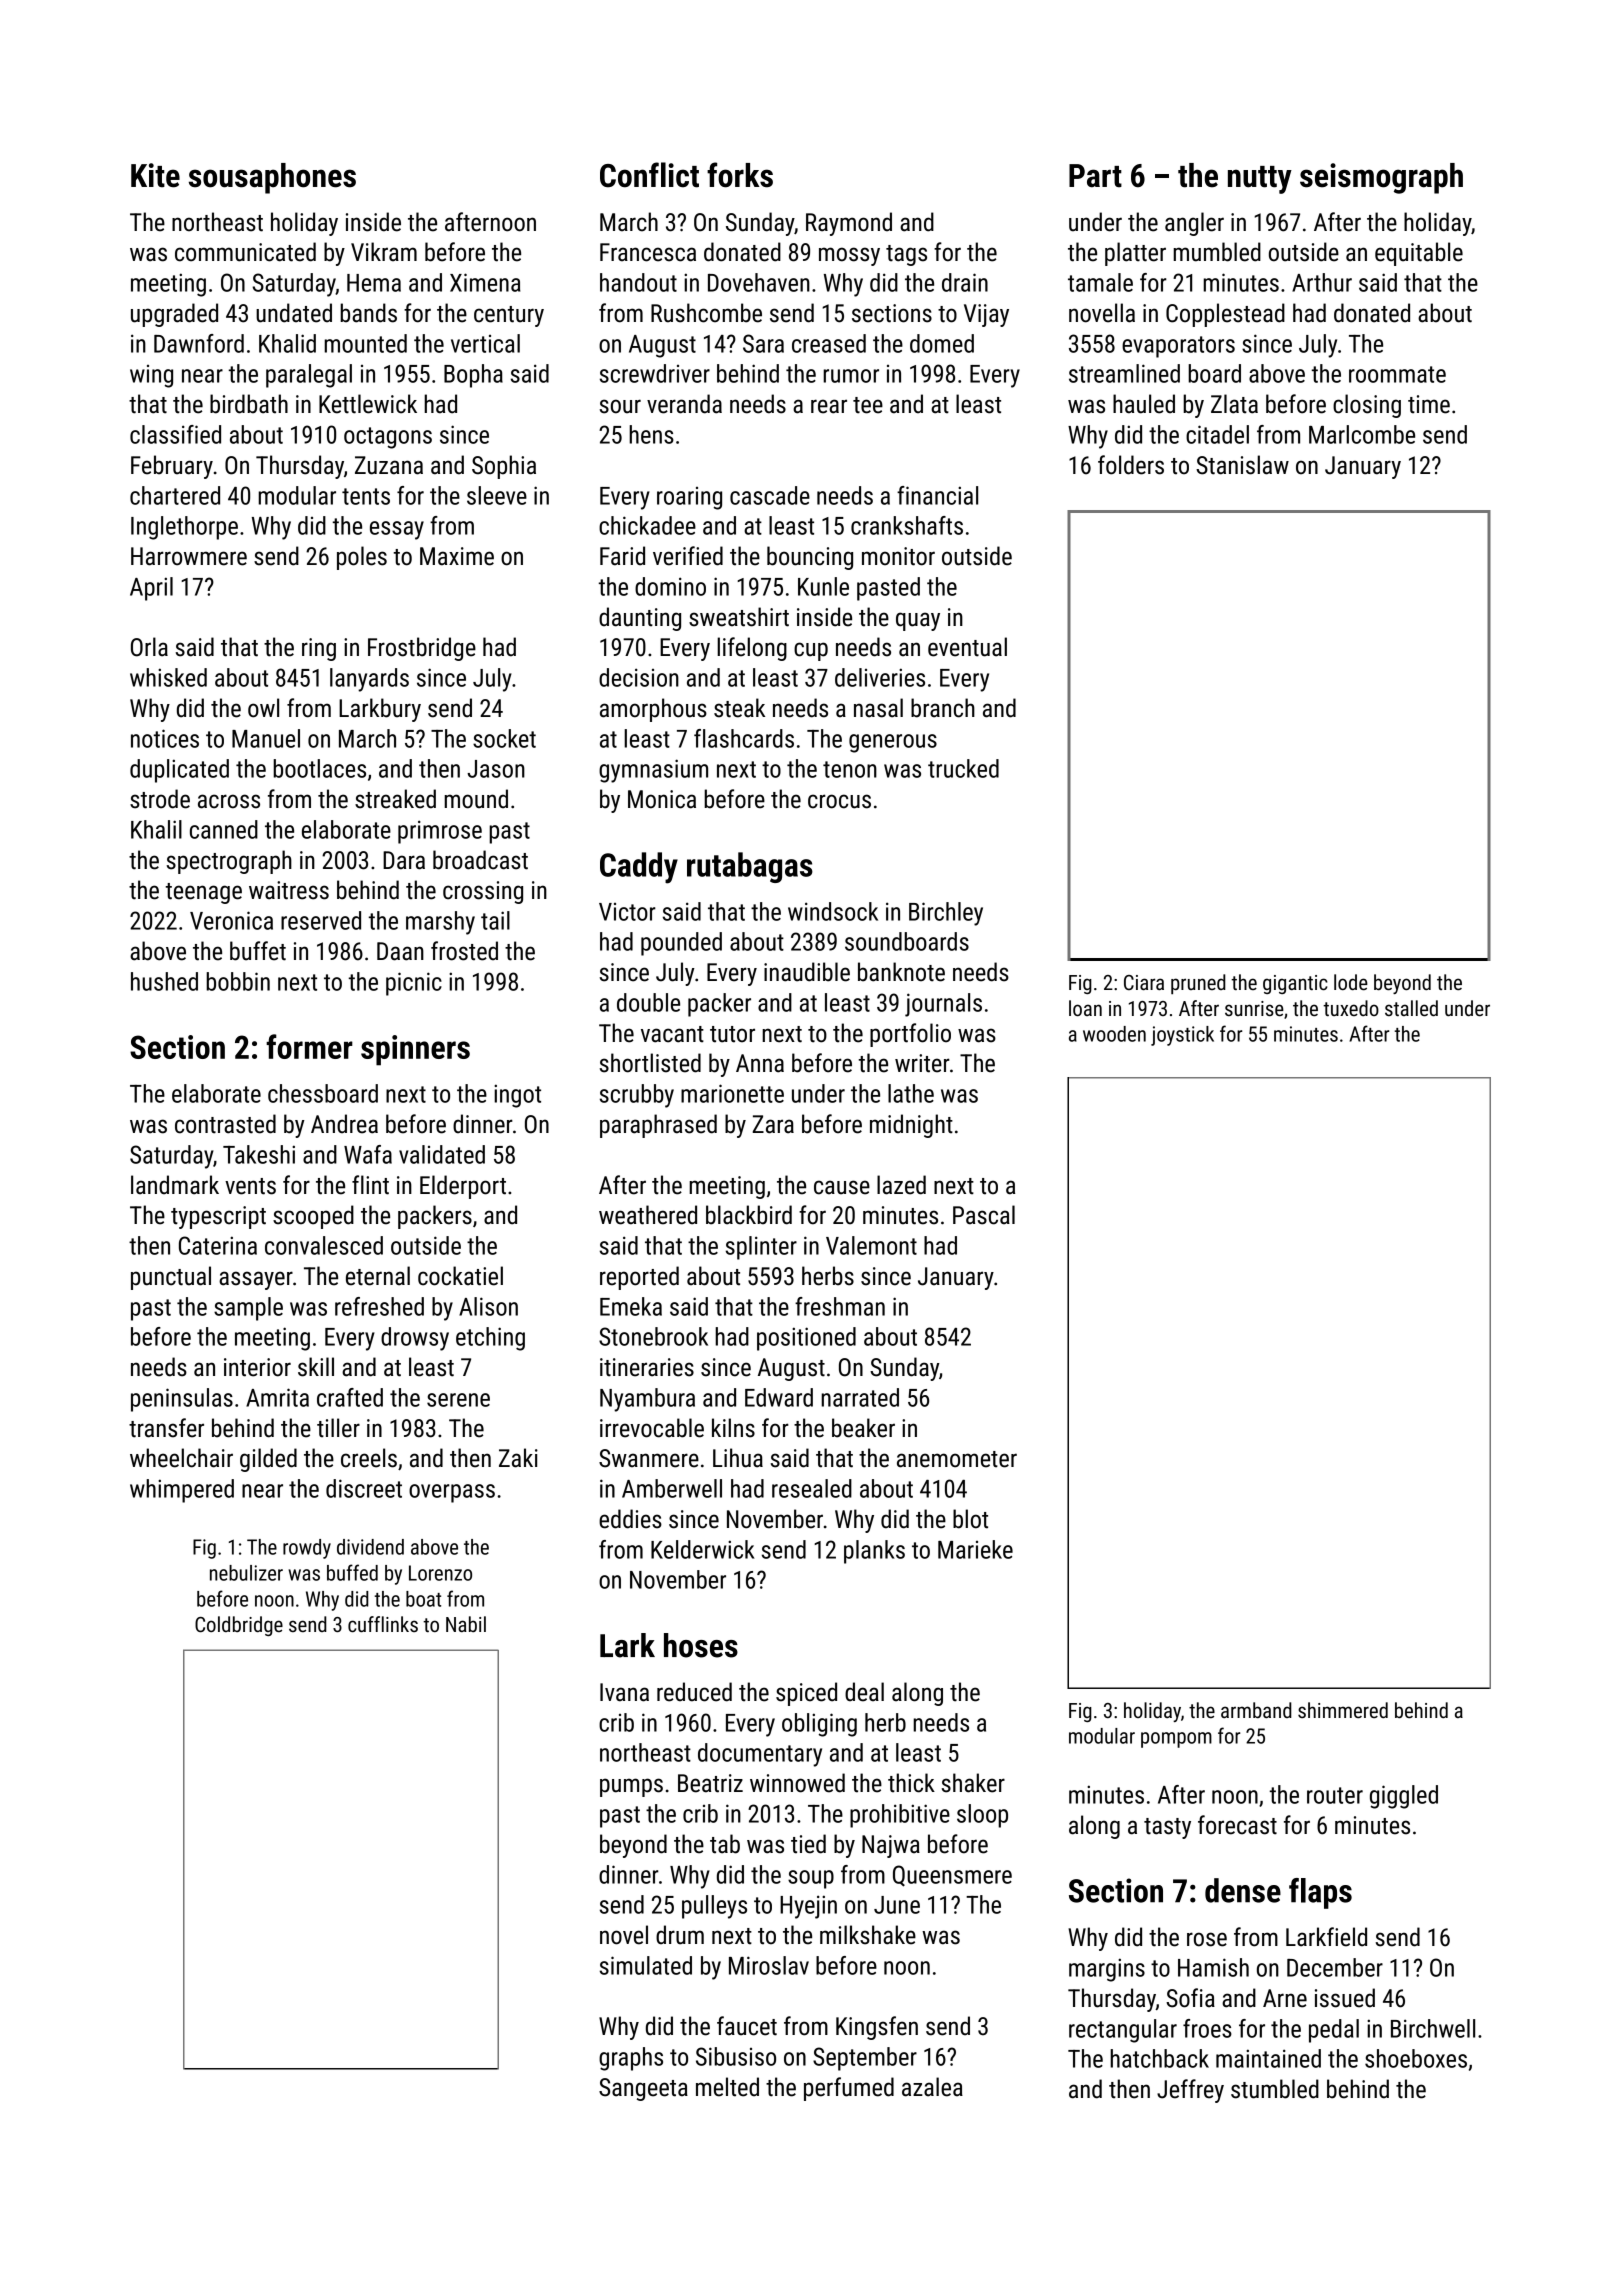 Image resolution: width=1620 pixels, height=2292 pixels. I want to click on creased, so click(829, 343).
